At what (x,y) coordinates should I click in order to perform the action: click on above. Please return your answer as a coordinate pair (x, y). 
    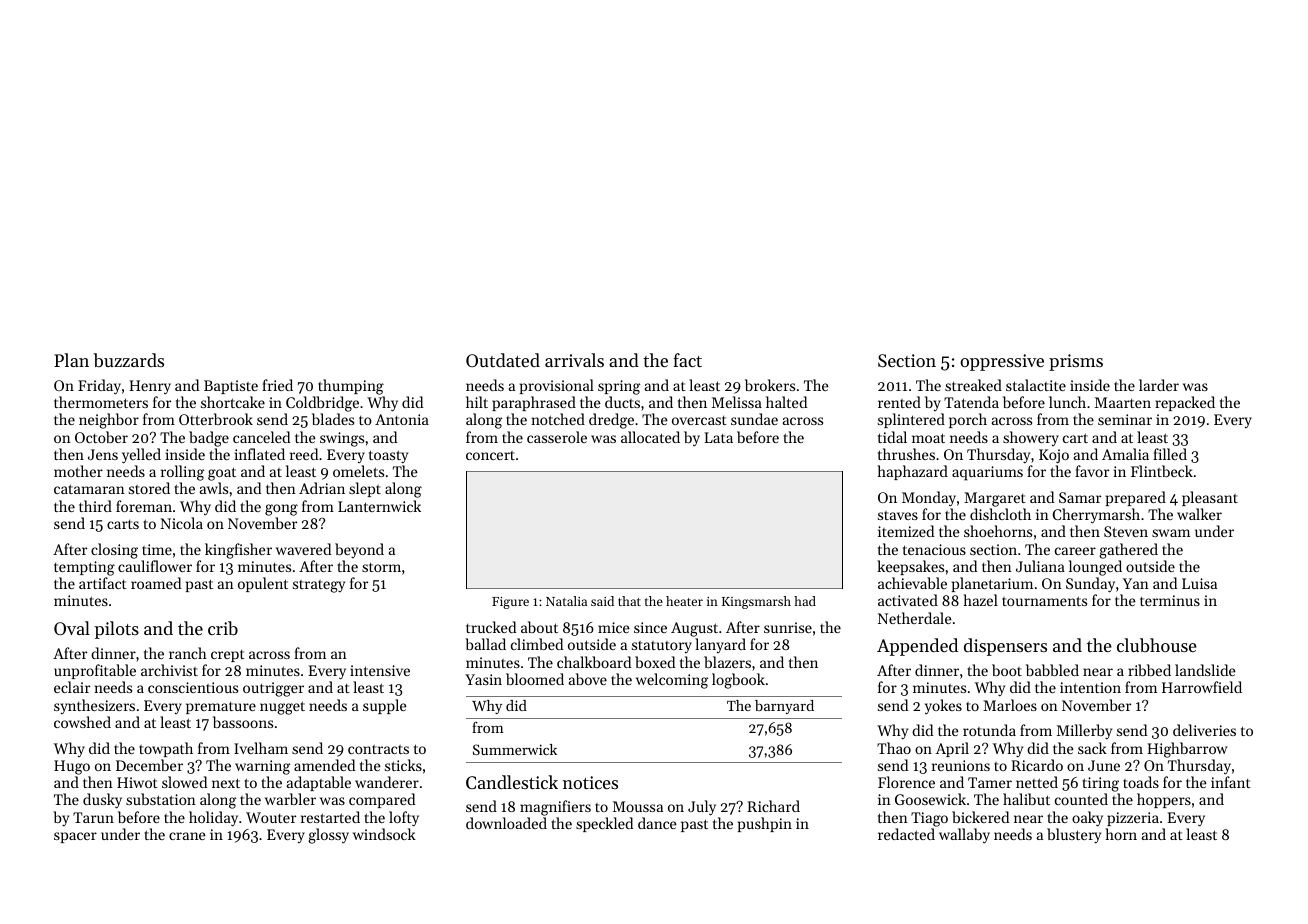
    Looking at the image, I should click on (588, 679).
